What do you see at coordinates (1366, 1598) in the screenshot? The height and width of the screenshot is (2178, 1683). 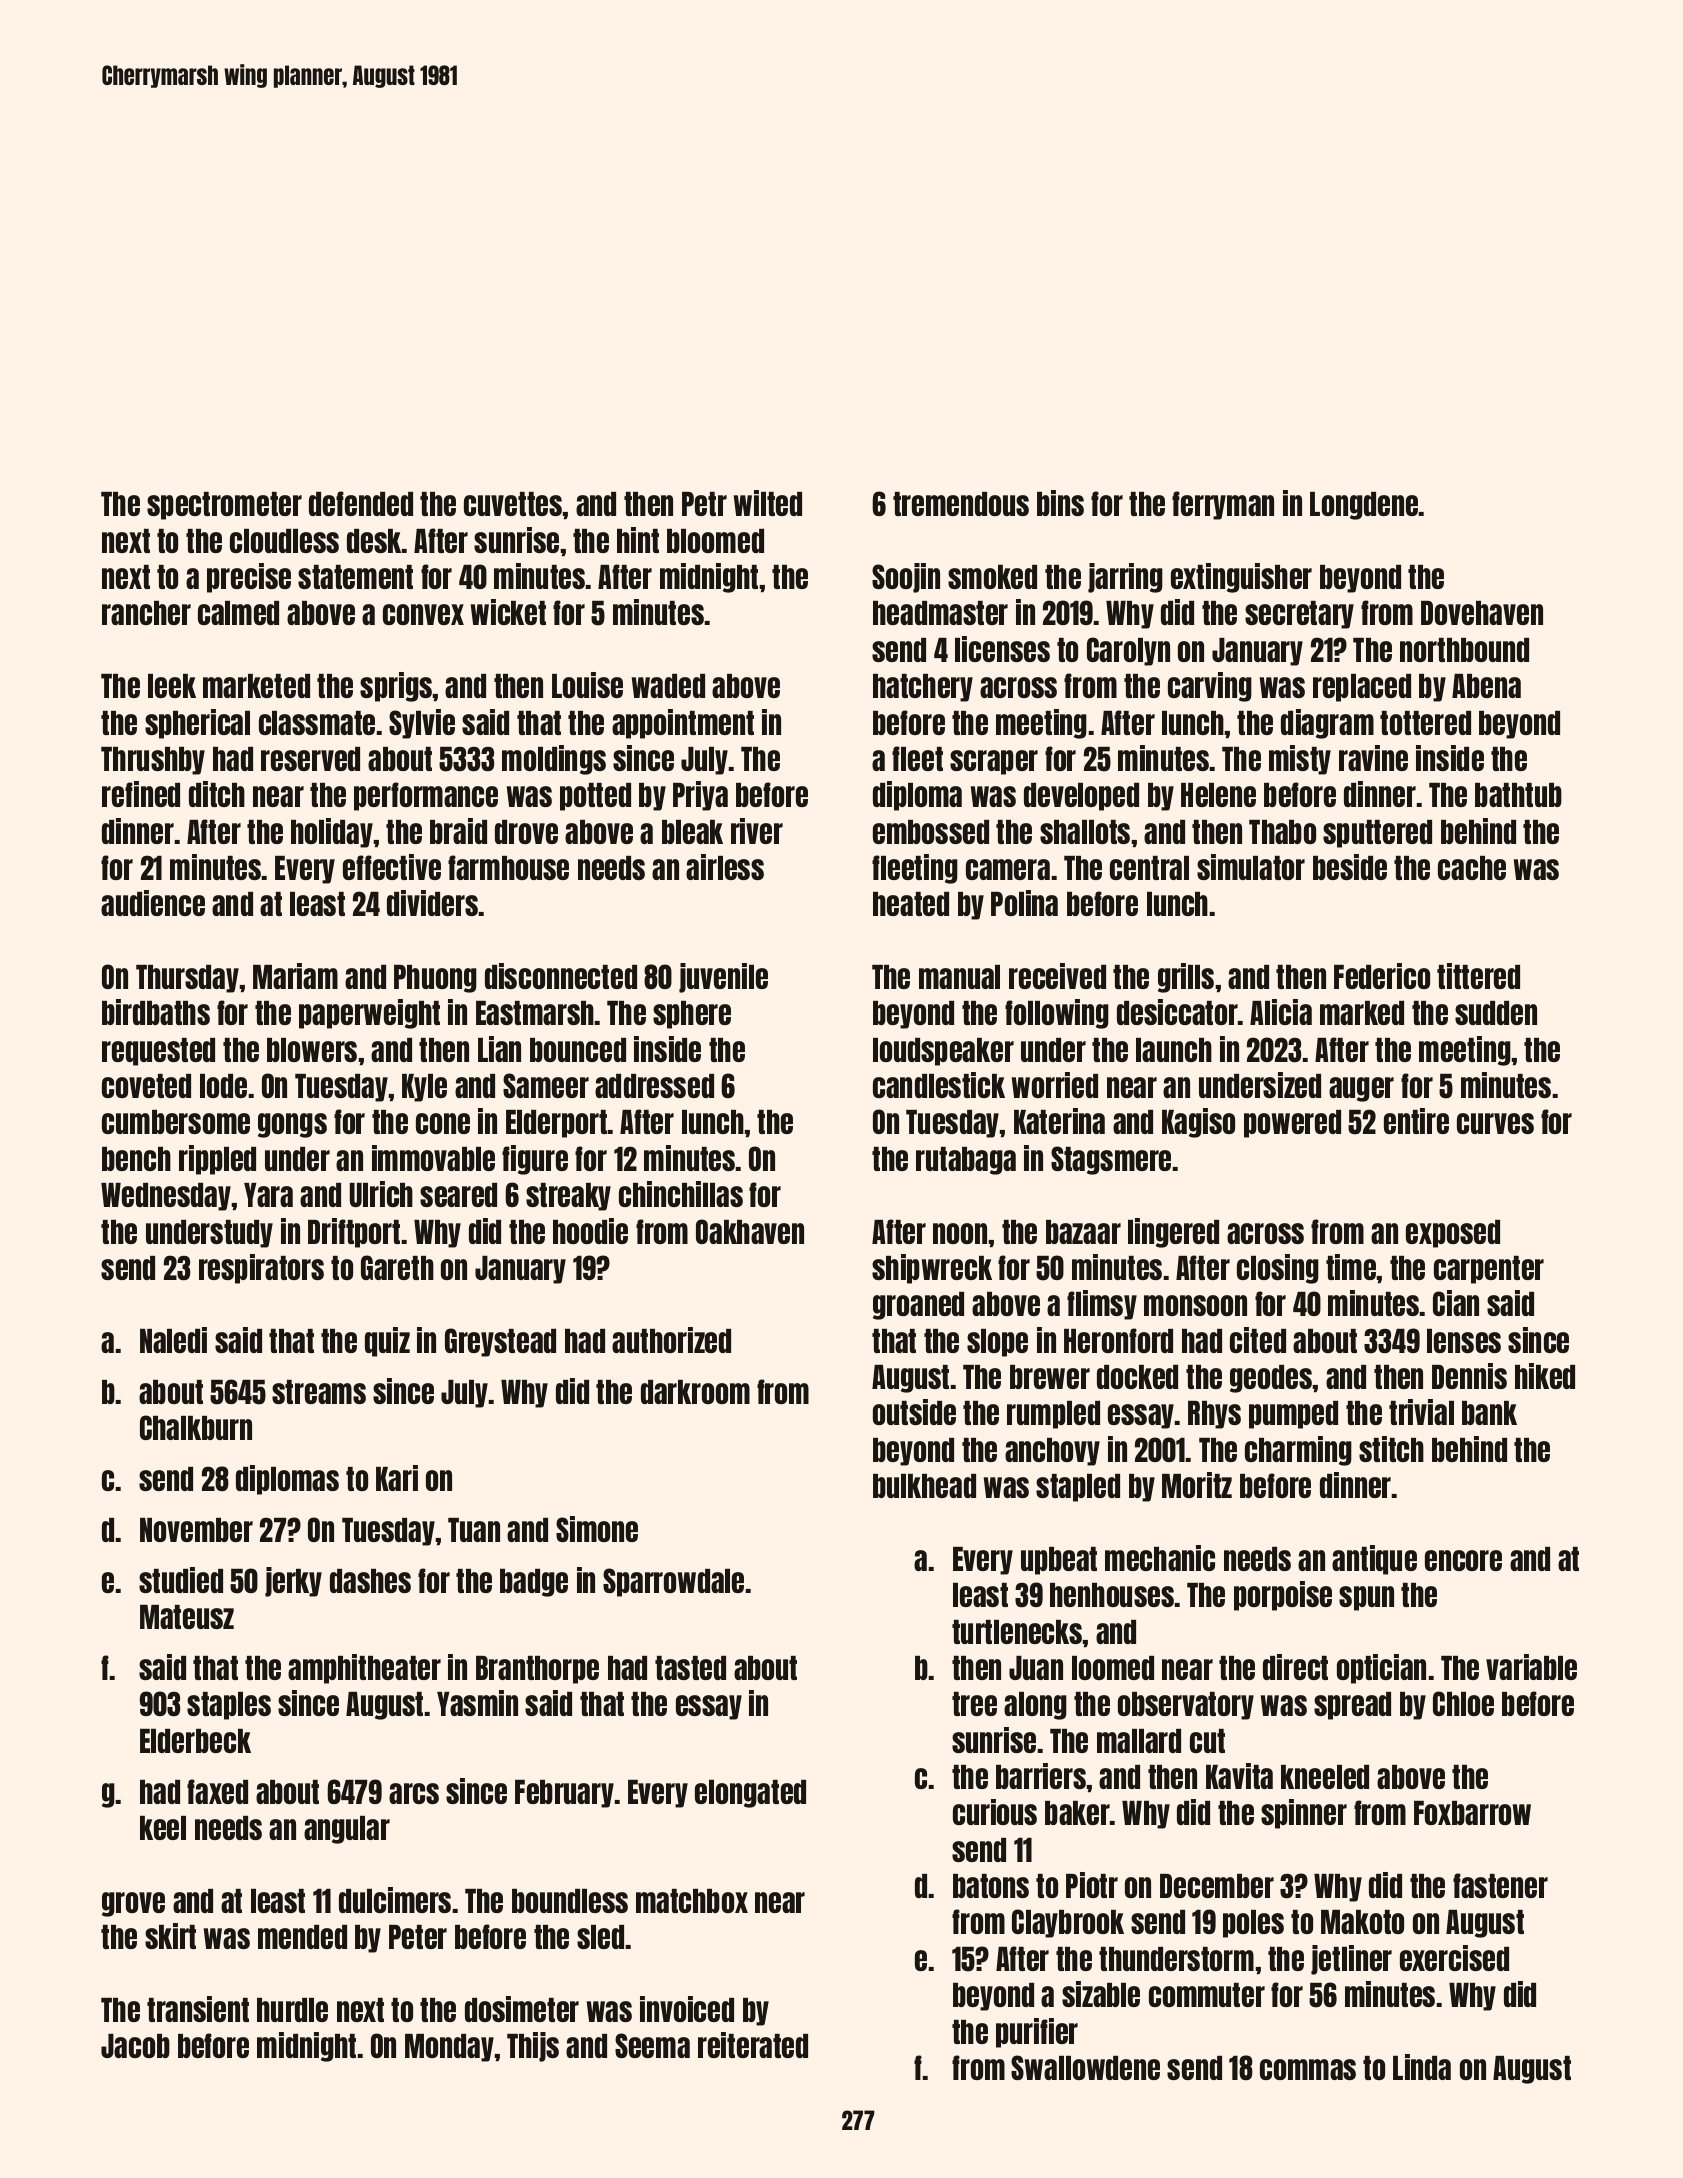 I see `spun` at bounding box center [1366, 1598].
